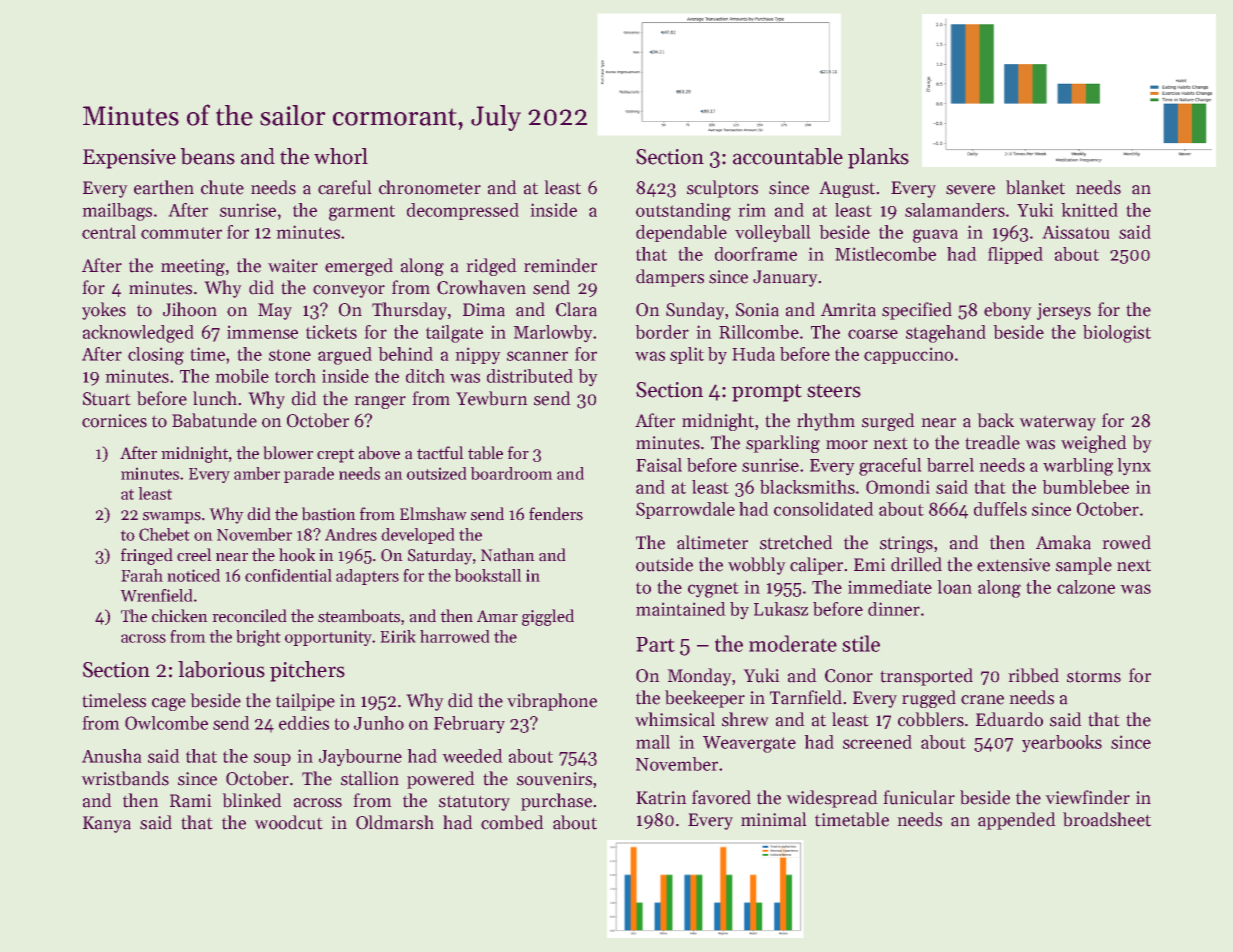 This screenshot has width=1233, height=952. Describe the element at coordinates (395, 822) in the screenshot. I see `Oldmarsh` at that location.
